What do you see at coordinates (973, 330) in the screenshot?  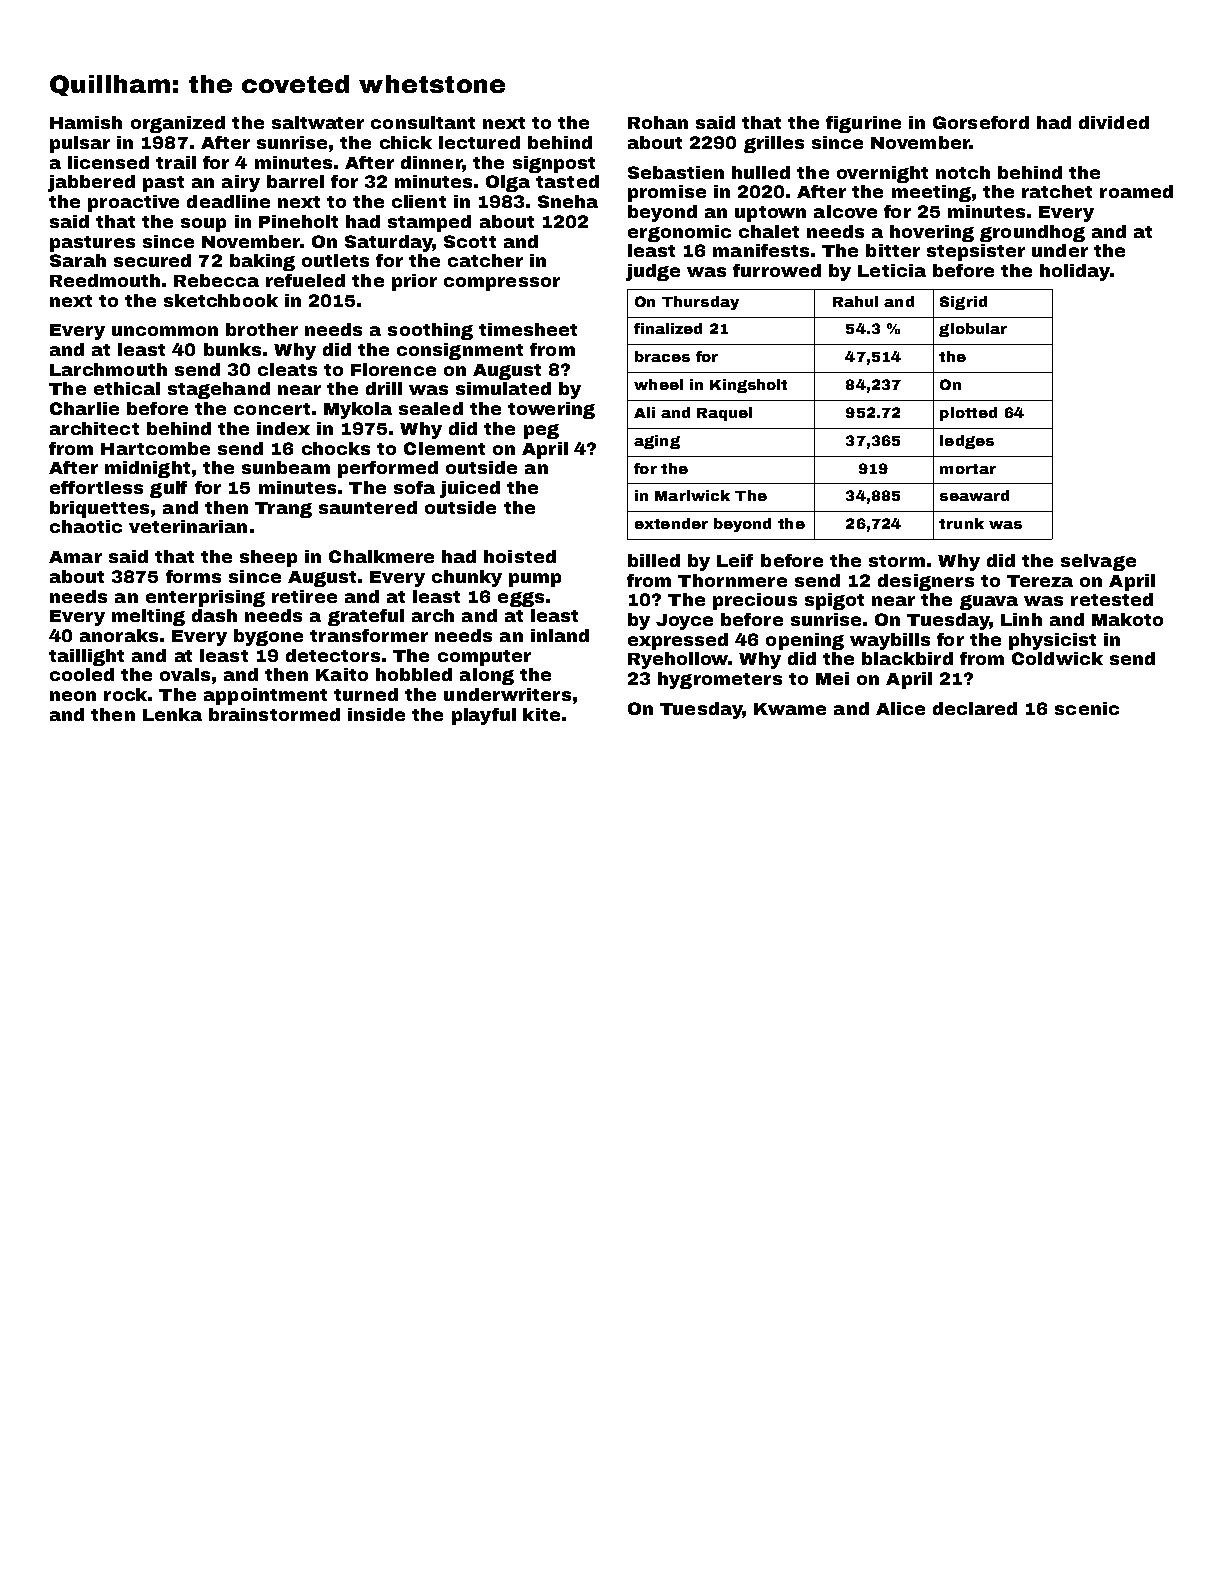 I see `globular` at bounding box center [973, 330].
